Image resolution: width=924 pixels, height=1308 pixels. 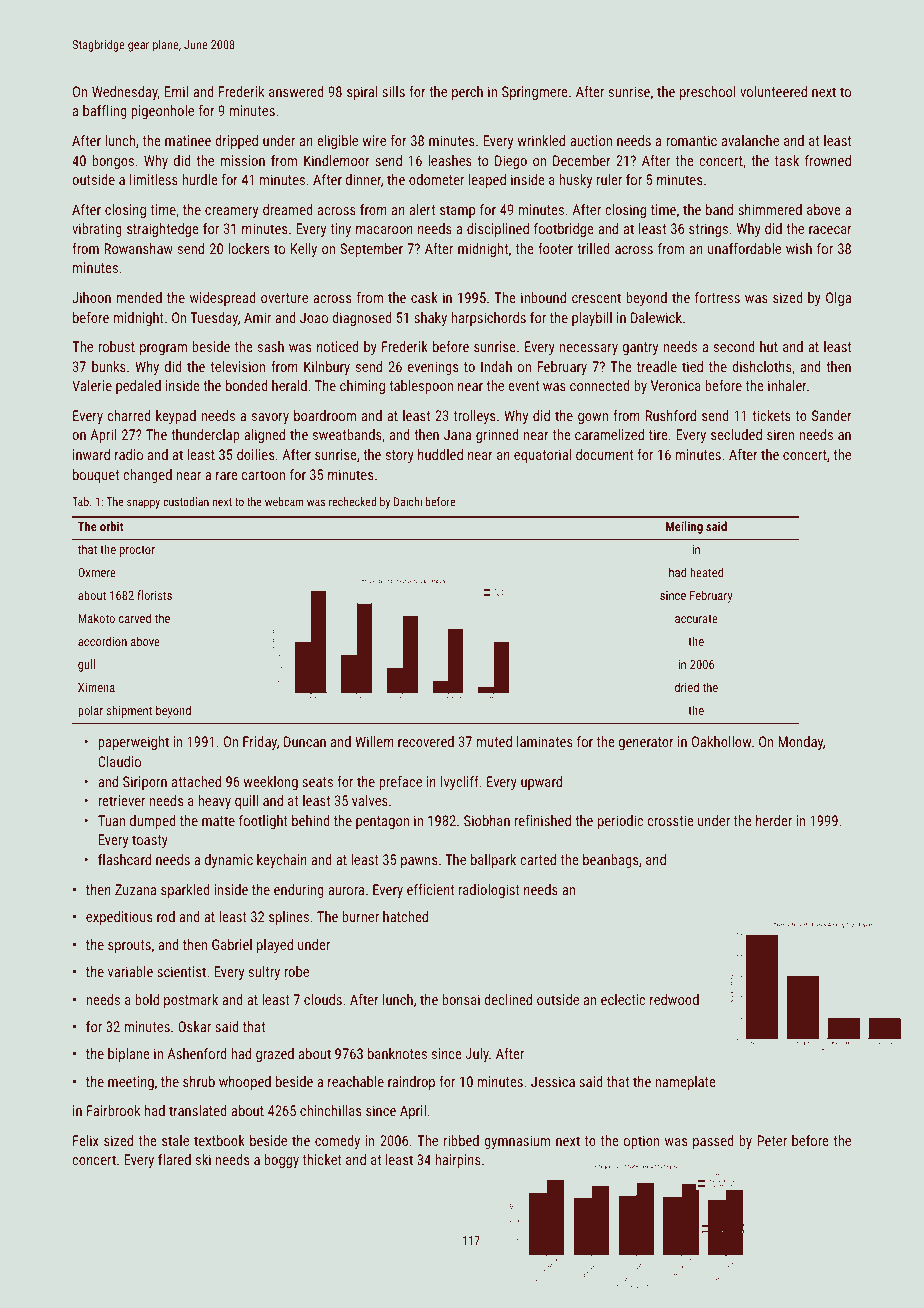 What do you see at coordinates (86, 1140) in the screenshot?
I see `Felix` at bounding box center [86, 1140].
